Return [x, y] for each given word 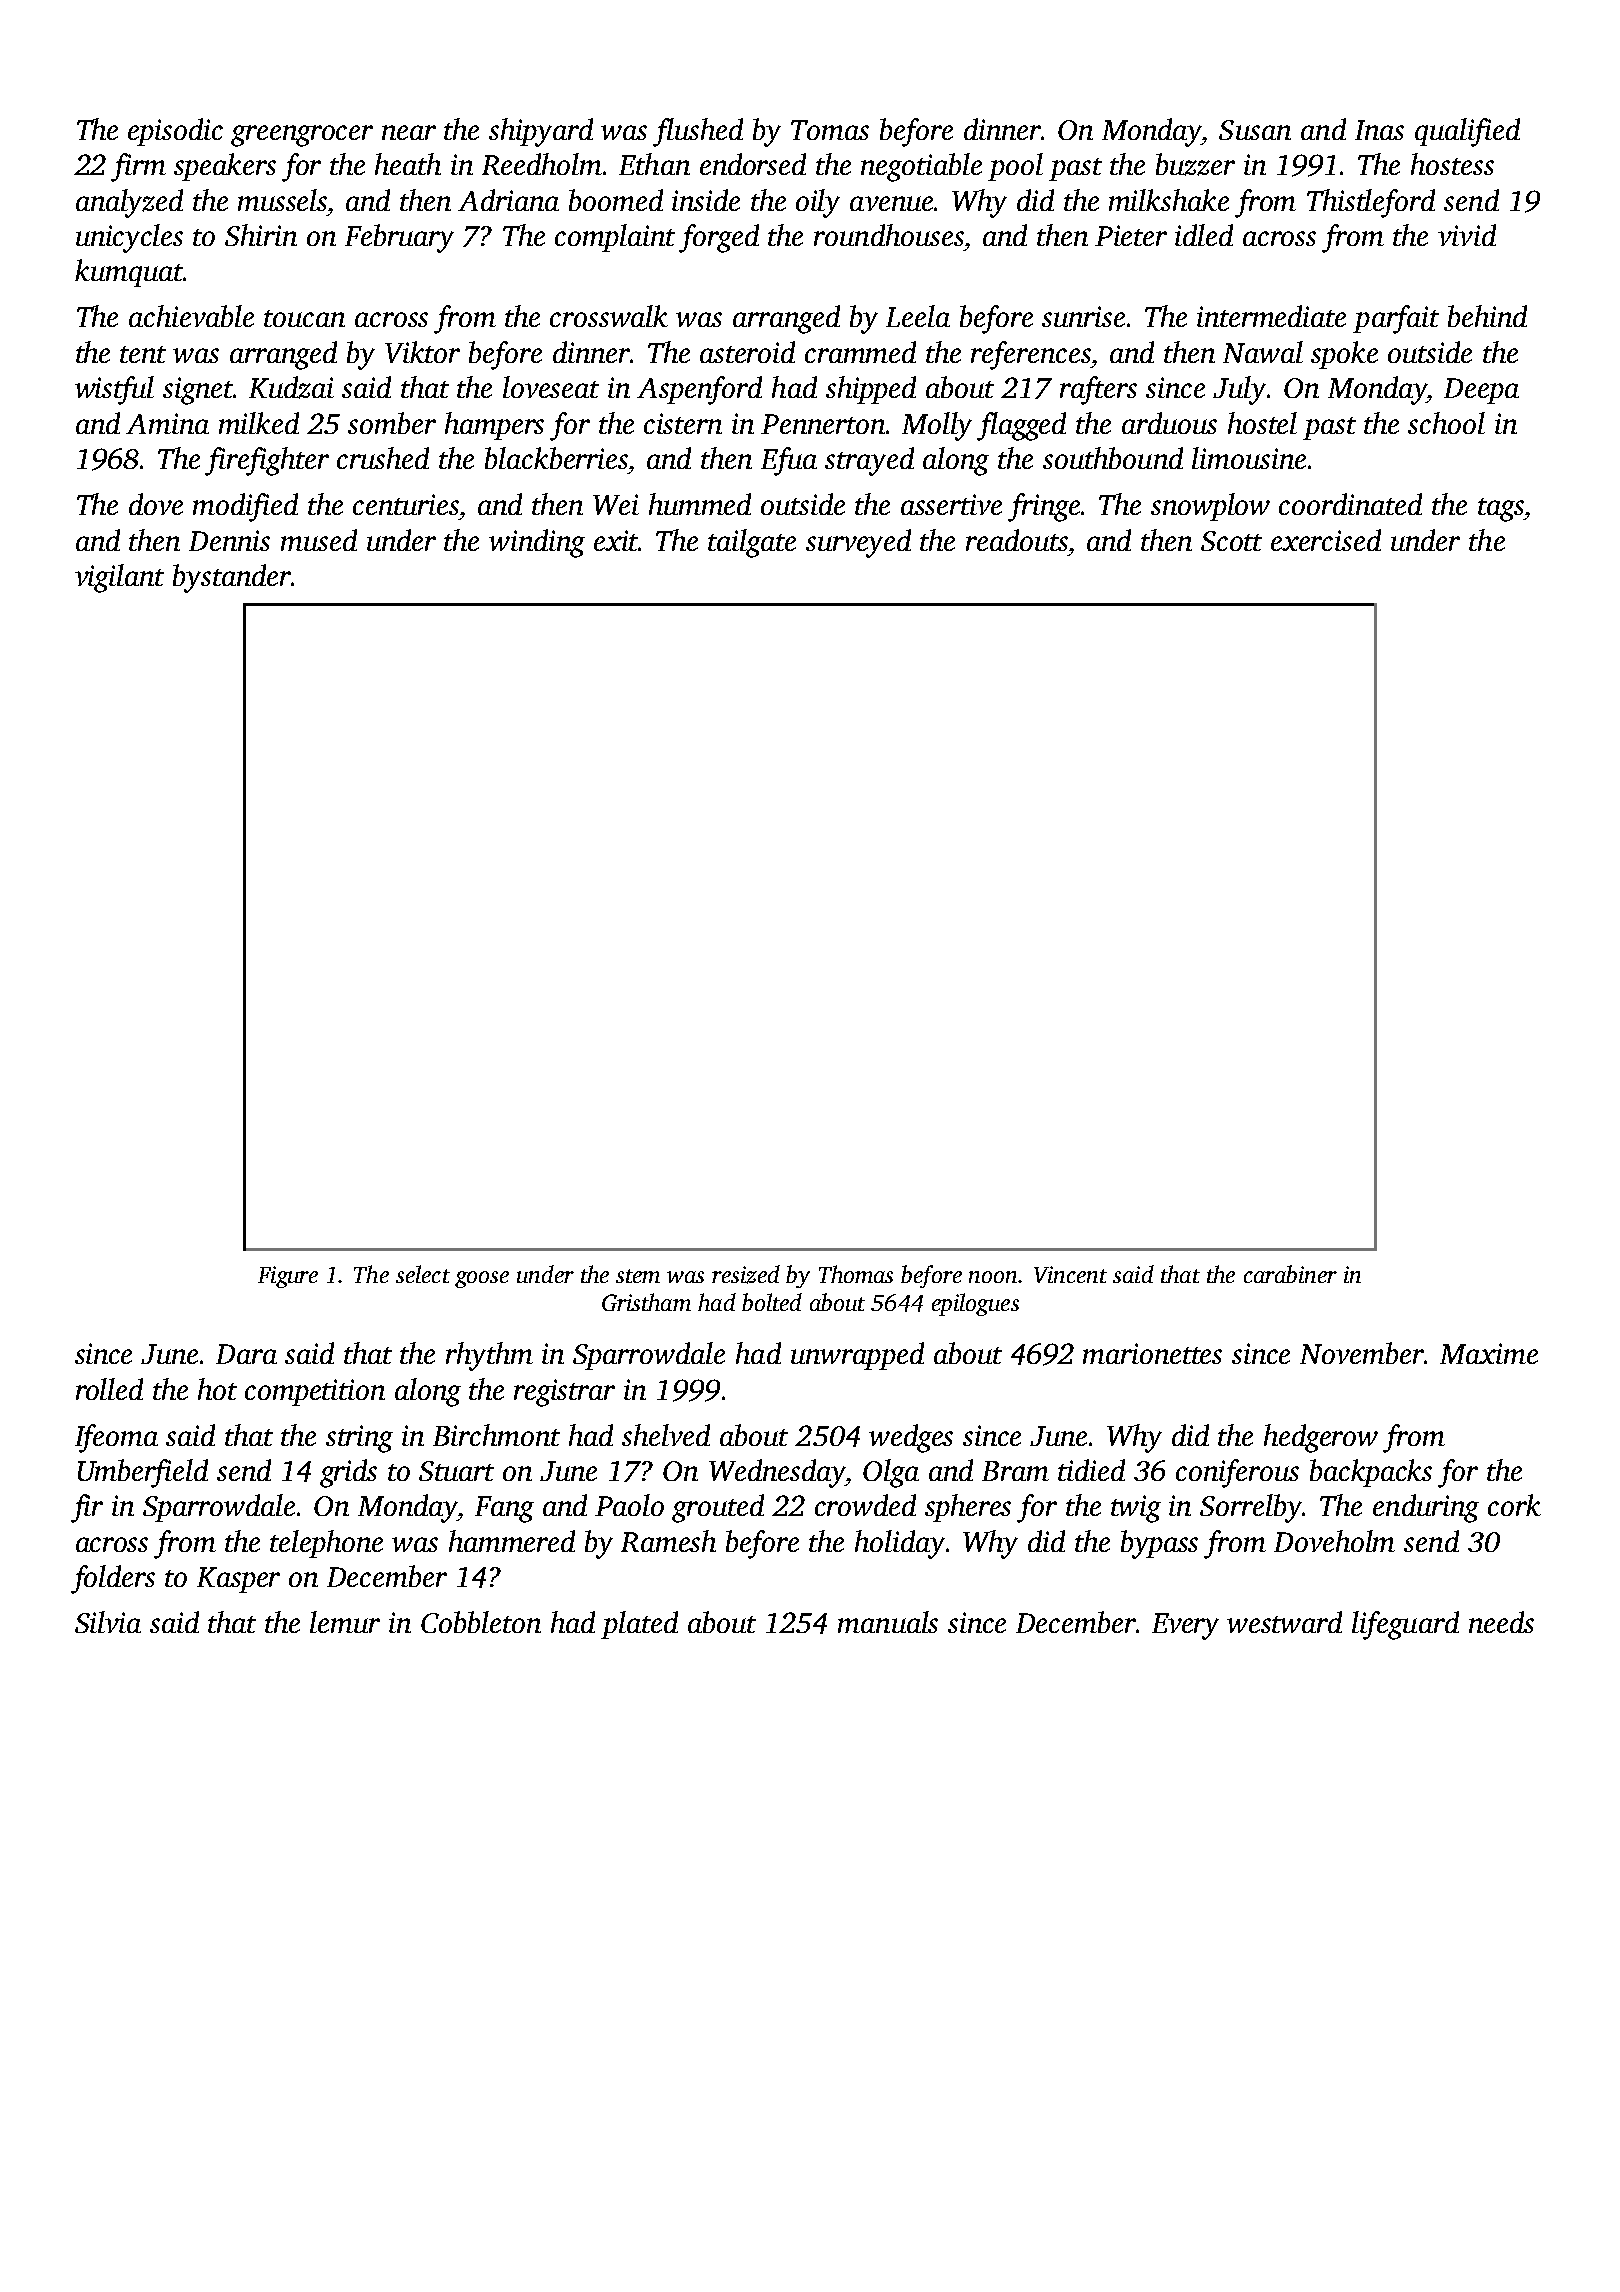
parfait [1396, 319]
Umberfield [143, 1473]
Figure [288, 1277]
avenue [891, 203]
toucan [304, 318]
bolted [772, 1302]
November [1362, 1353]
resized [746, 1274]
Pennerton [823, 424]
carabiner [1290, 1274]
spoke [1344, 355]
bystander [232, 578]
